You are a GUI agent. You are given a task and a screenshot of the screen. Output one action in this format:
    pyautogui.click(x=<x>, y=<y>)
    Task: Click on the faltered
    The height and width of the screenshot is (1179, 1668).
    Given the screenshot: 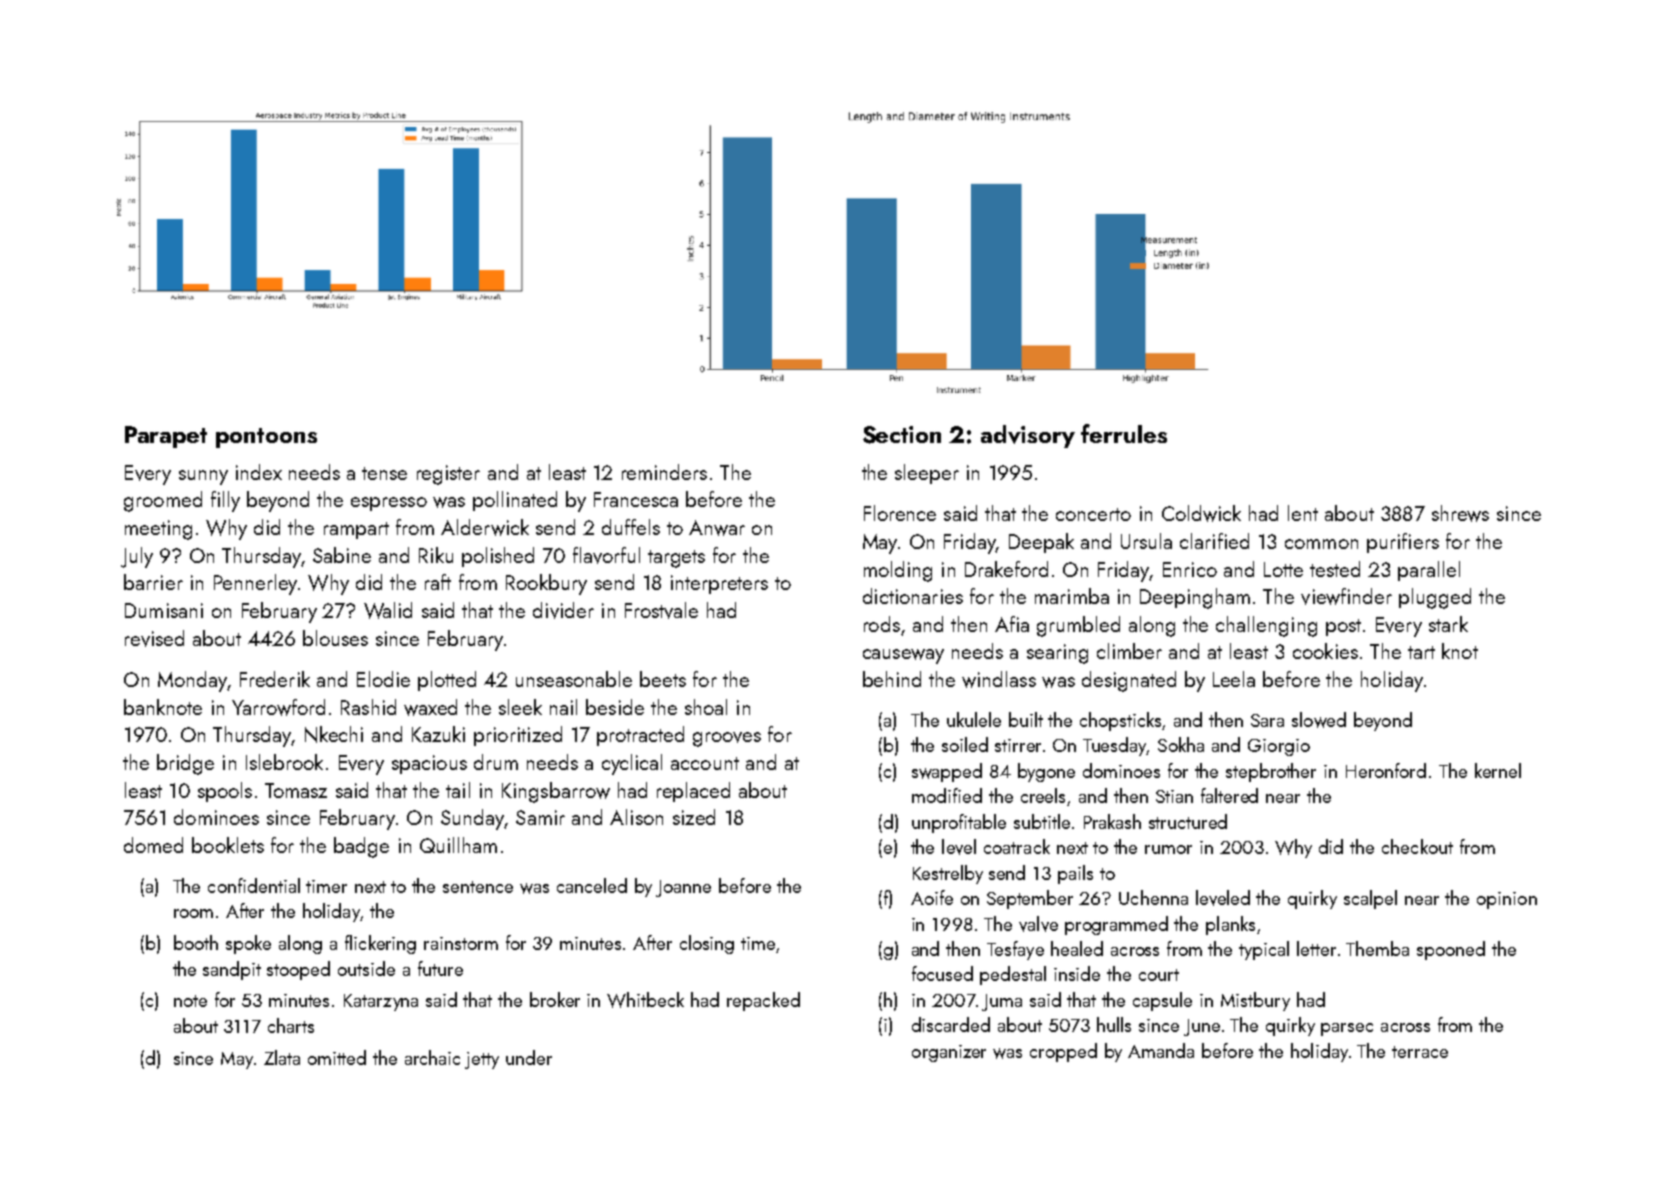 What is the action you would take?
    pyautogui.click(x=1229, y=795)
